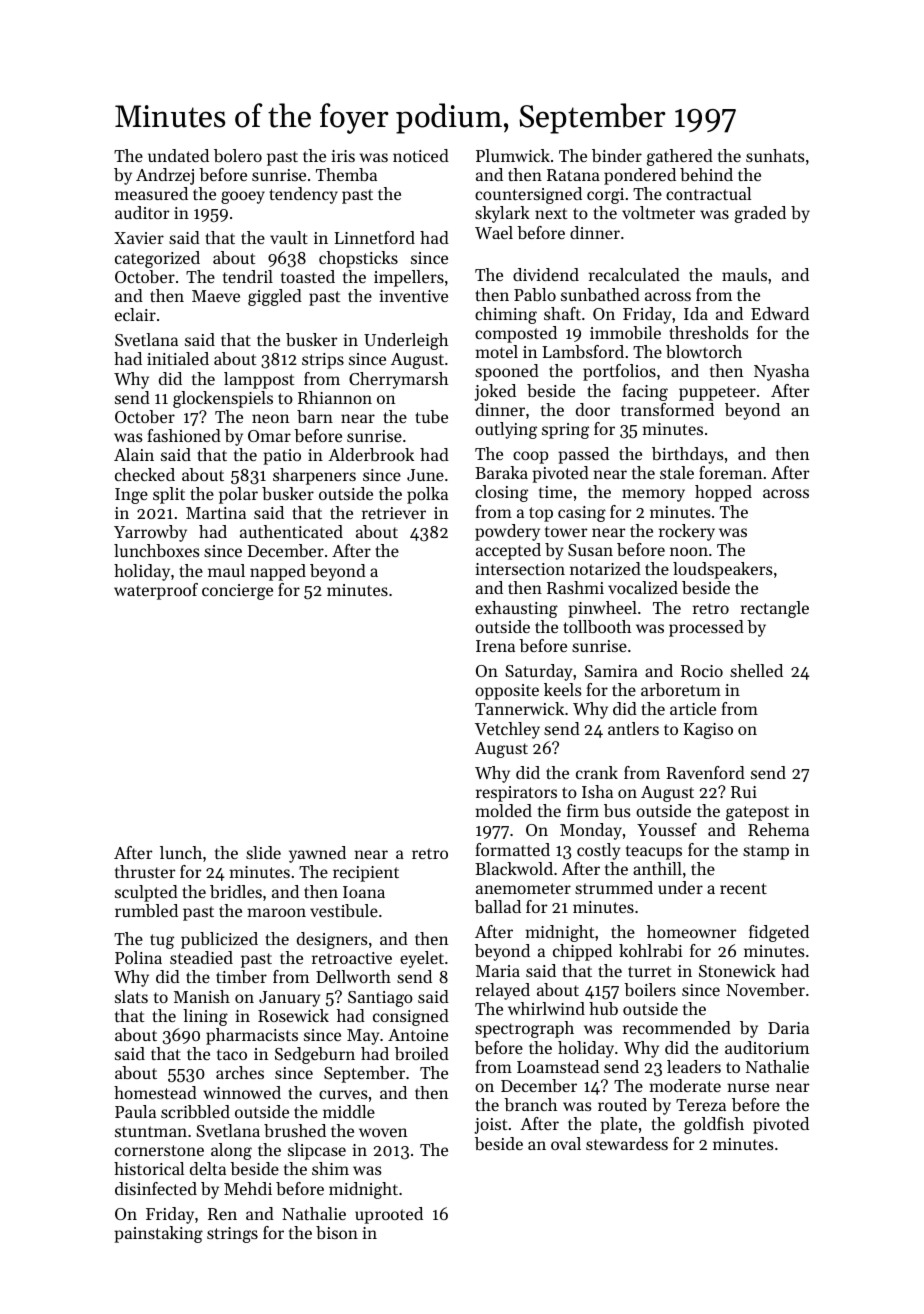 The width and height of the screenshot is (924, 1314). I want to click on rumbled, so click(146, 910).
